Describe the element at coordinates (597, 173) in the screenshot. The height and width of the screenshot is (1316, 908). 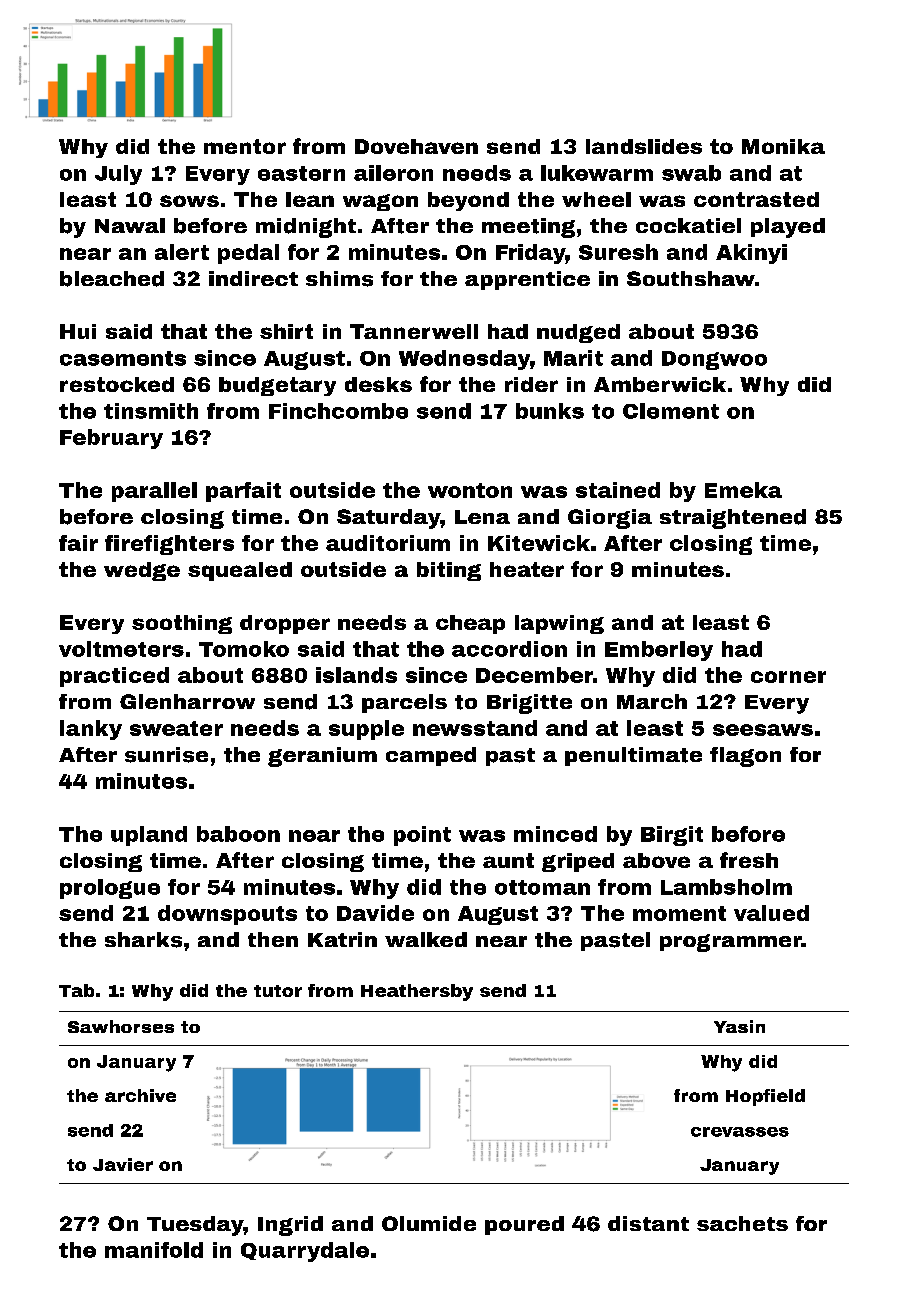
I see `lukewarm` at that location.
